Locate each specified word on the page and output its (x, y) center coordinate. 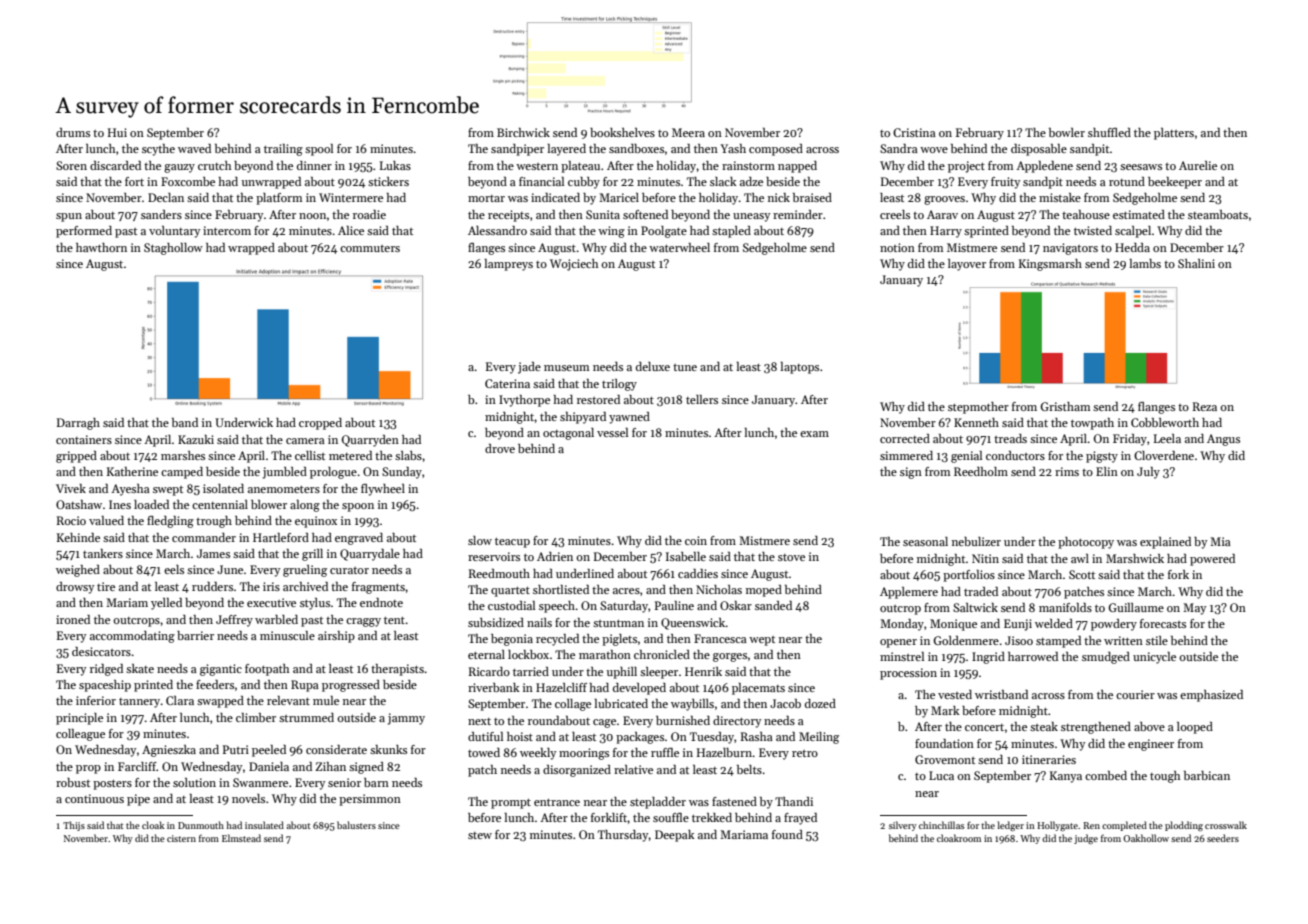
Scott (1082, 574)
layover (967, 265)
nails (539, 622)
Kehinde (78, 537)
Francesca (720, 638)
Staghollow (173, 249)
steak (1044, 726)
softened (645, 214)
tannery (139, 703)
